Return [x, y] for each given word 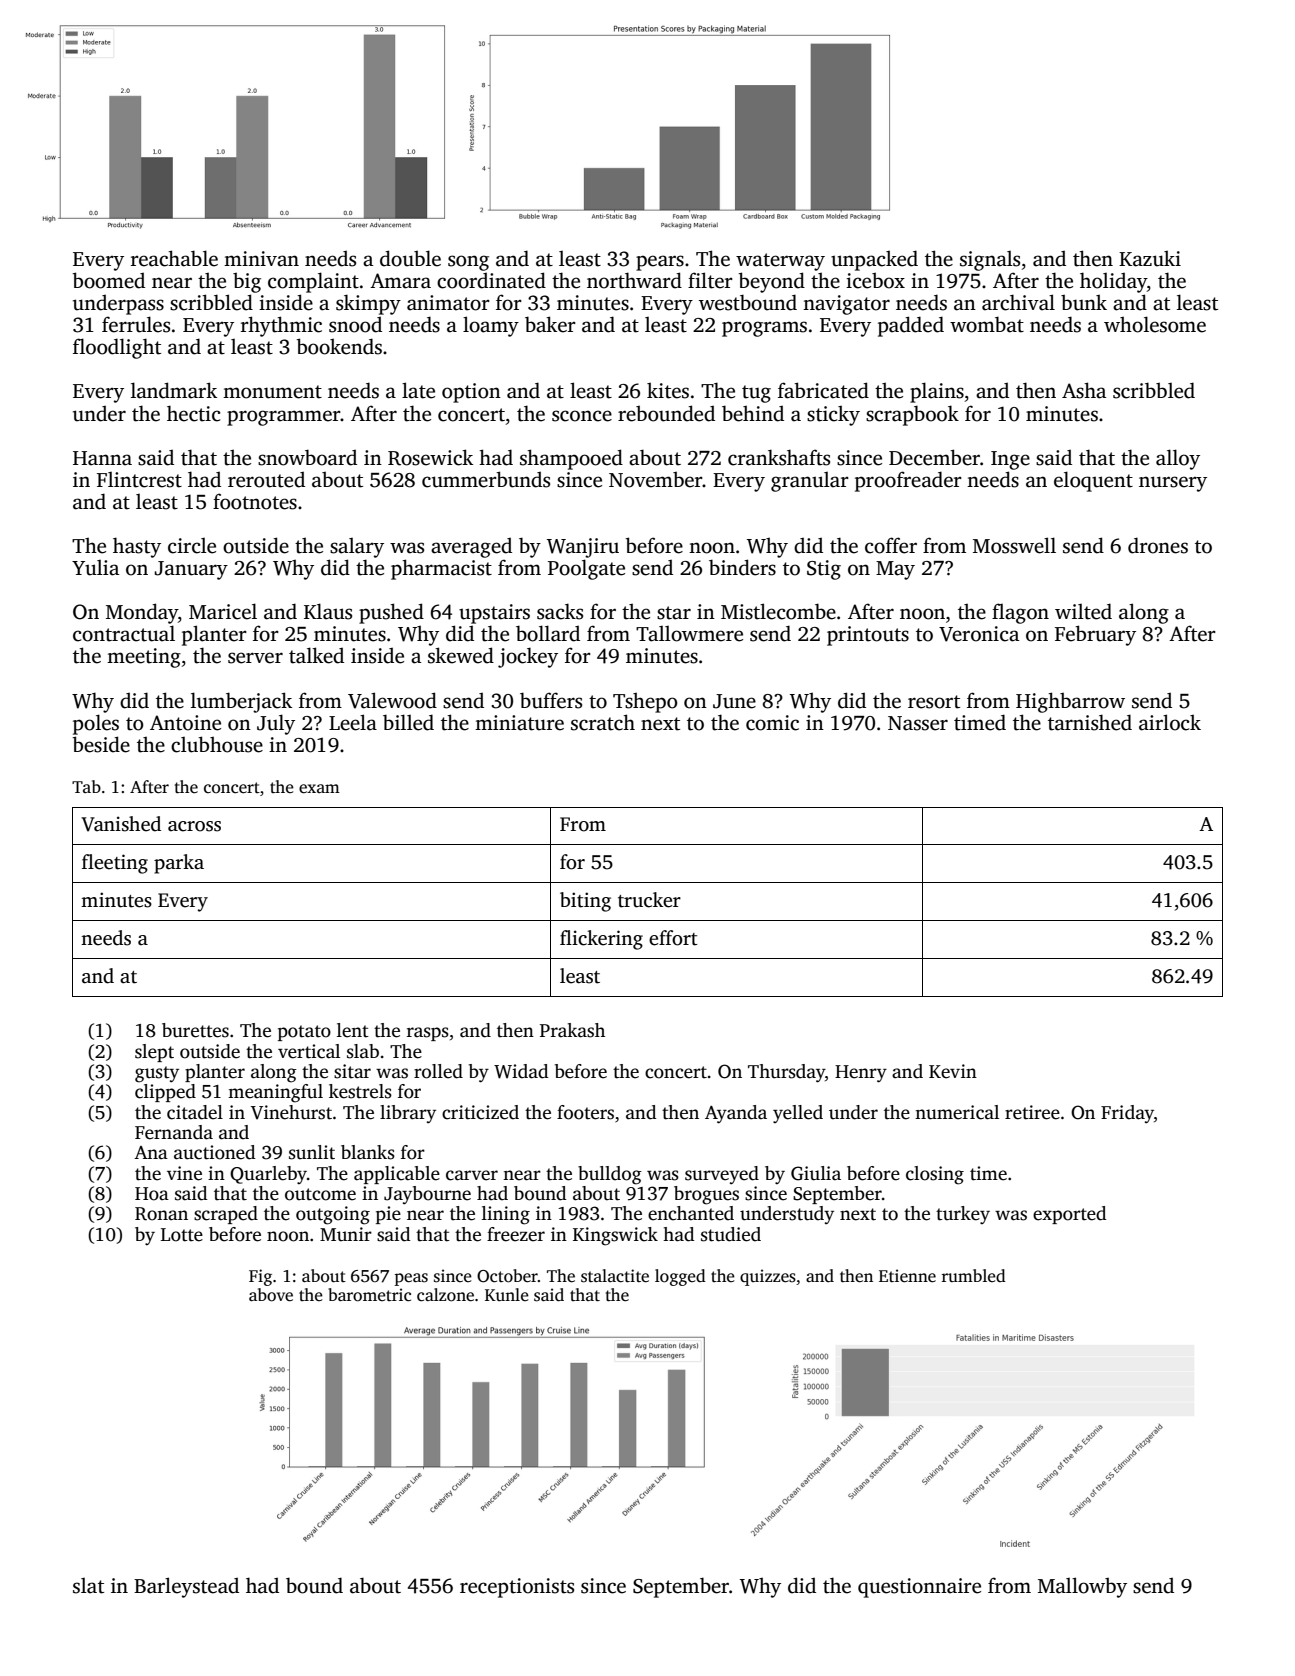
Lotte [182, 1235]
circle [192, 546]
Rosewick [430, 457]
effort [673, 938]
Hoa [152, 1194]
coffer [891, 545]
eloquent [1093, 481]
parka [179, 864]
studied [731, 1234]
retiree [1032, 1112]
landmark [174, 390]
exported [1070, 1215]
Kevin [953, 1071]
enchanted [691, 1213]
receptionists [517, 1588]
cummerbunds [486, 479]
